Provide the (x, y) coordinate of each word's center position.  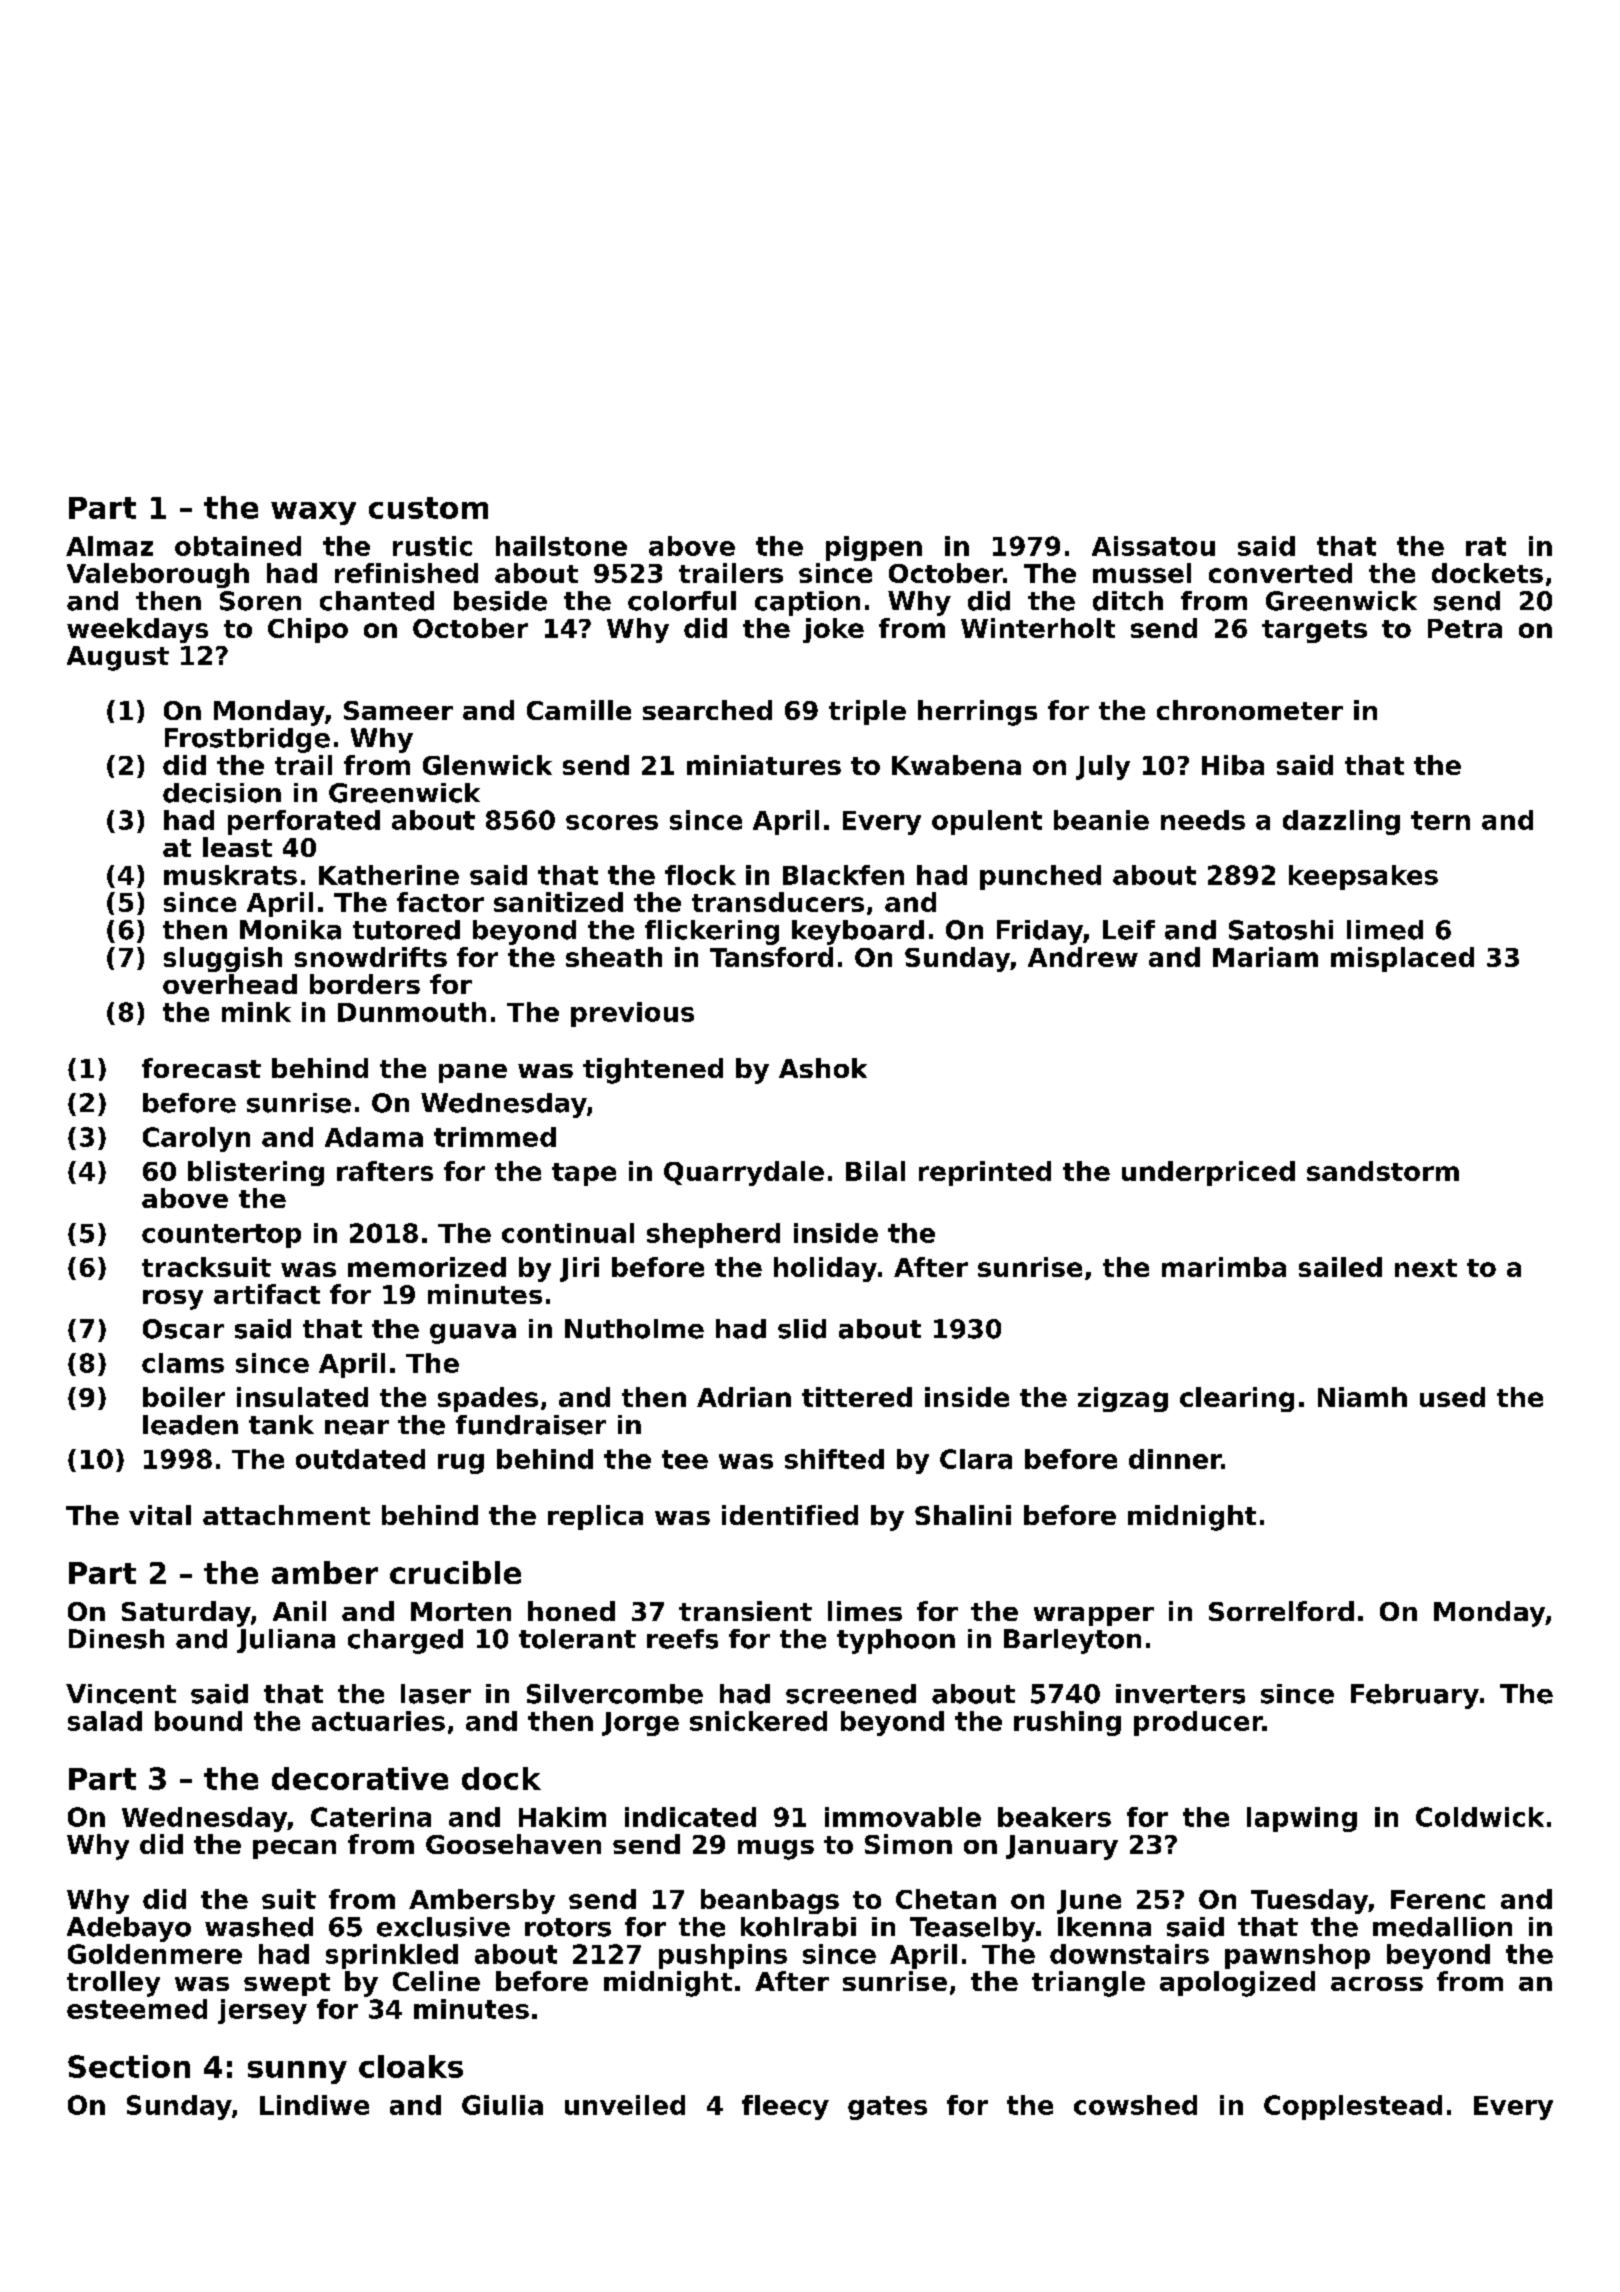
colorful (682, 601)
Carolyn (196, 1139)
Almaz (109, 546)
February (1415, 1696)
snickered (758, 1721)
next (1426, 1268)
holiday (825, 1269)
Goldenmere (155, 1954)
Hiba (1233, 765)
